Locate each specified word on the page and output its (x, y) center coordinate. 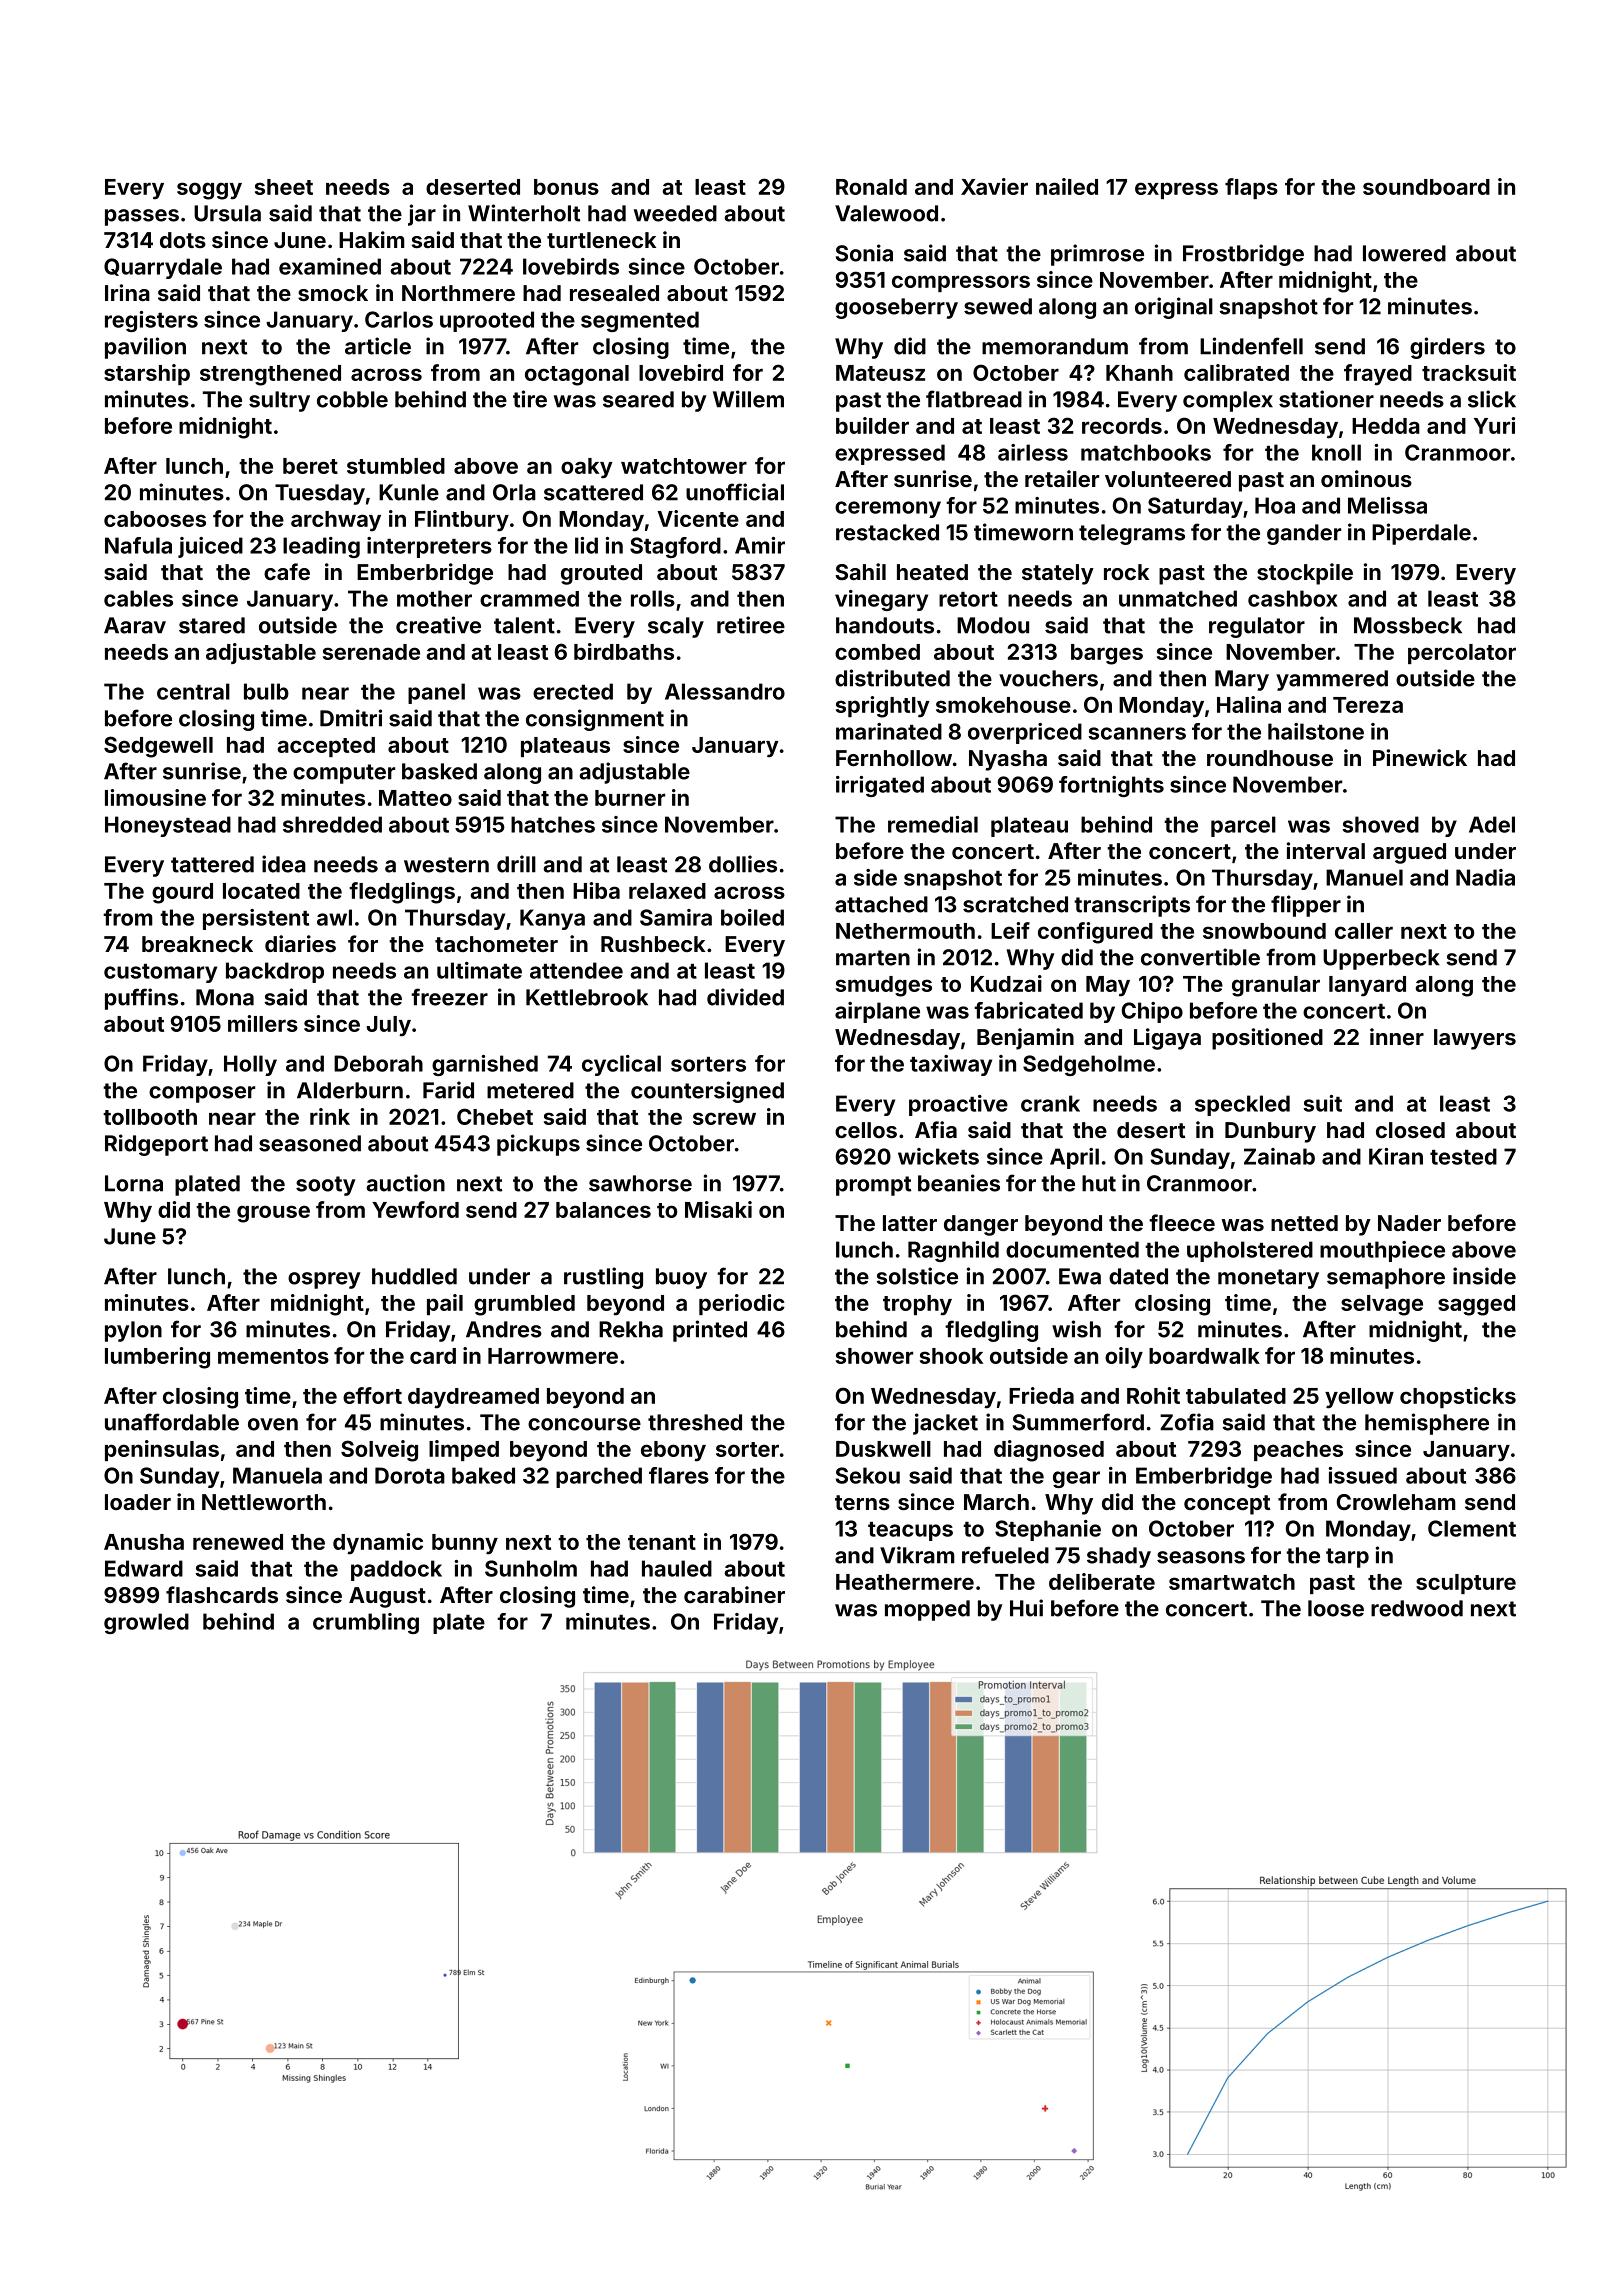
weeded (675, 213)
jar (422, 215)
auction (405, 1183)
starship (147, 374)
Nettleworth (264, 1502)
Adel (1492, 824)
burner (630, 798)
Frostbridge (1243, 255)
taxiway (951, 1065)
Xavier (994, 186)
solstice (917, 1276)
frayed (1378, 375)
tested (1463, 1156)
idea (284, 864)
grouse (273, 1214)
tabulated (1236, 1396)
